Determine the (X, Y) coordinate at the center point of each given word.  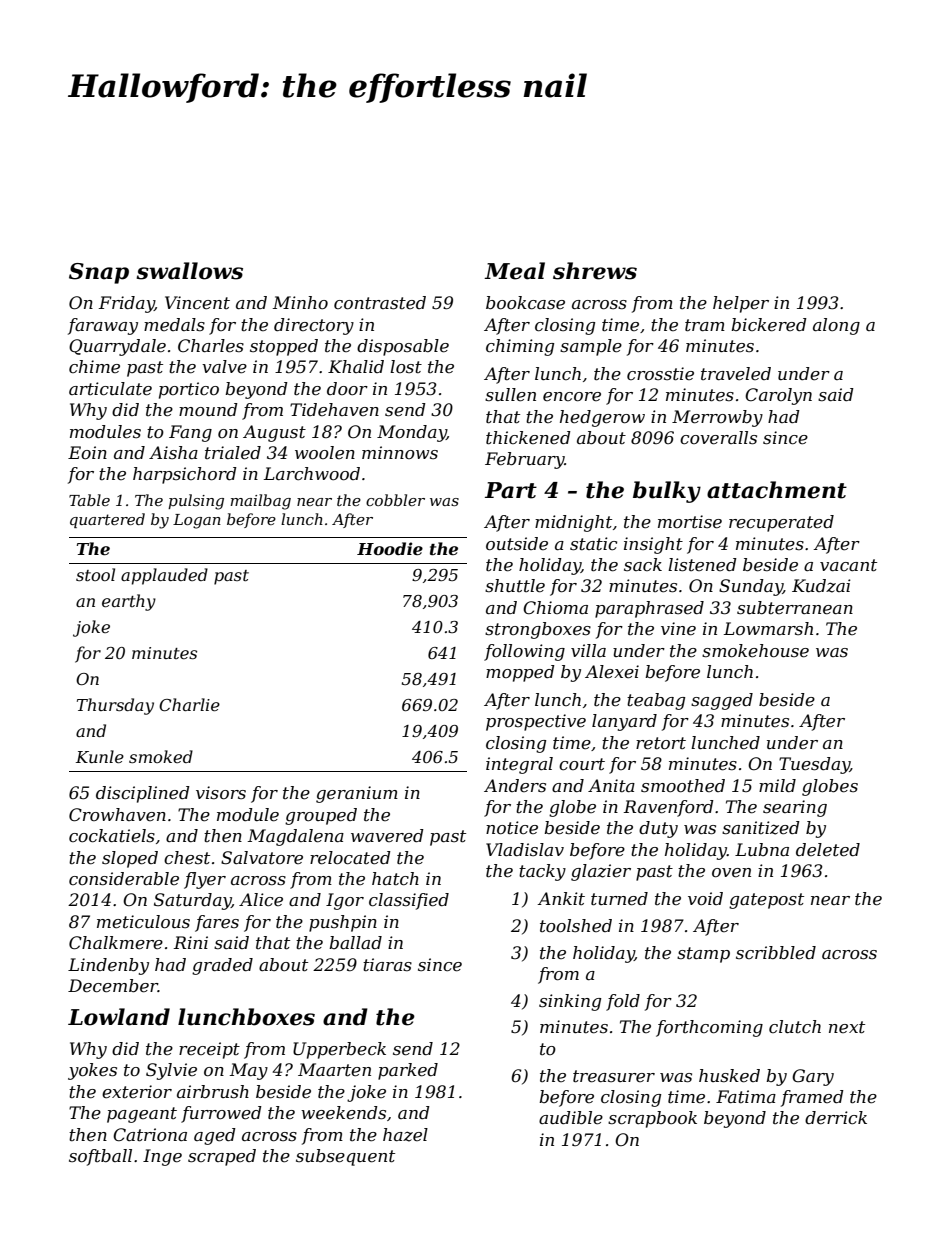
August (274, 433)
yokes (92, 1071)
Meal (514, 271)
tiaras (387, 964)
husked (729, 1076)
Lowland (119, 1017)
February (525, 460)
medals (174, 324)
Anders (515, 786)
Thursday (115, 706)
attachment (777, 490)
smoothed (683, 786)
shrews (595, 271)
